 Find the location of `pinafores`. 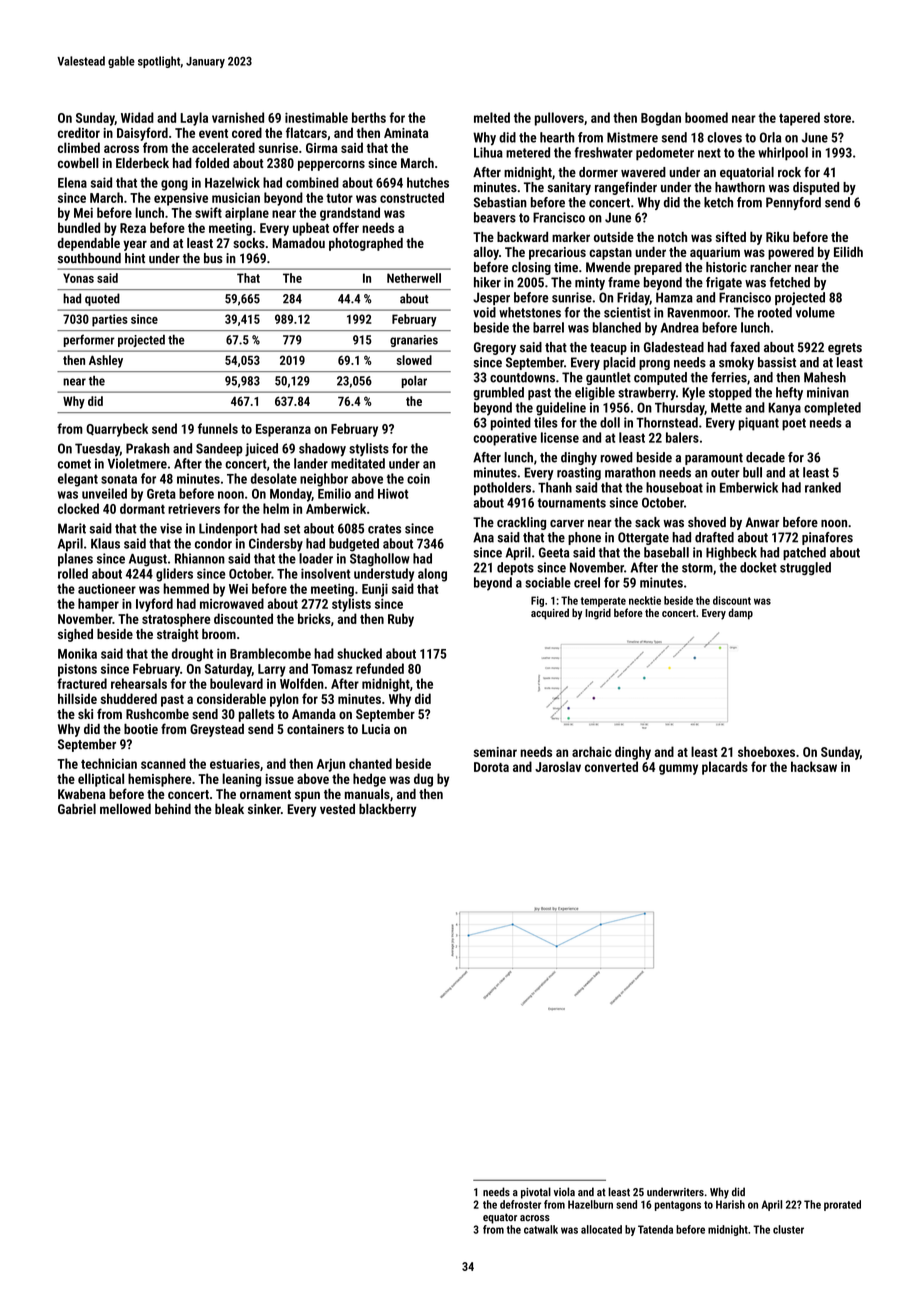

pinafores is located at coordinates (827, 538).
